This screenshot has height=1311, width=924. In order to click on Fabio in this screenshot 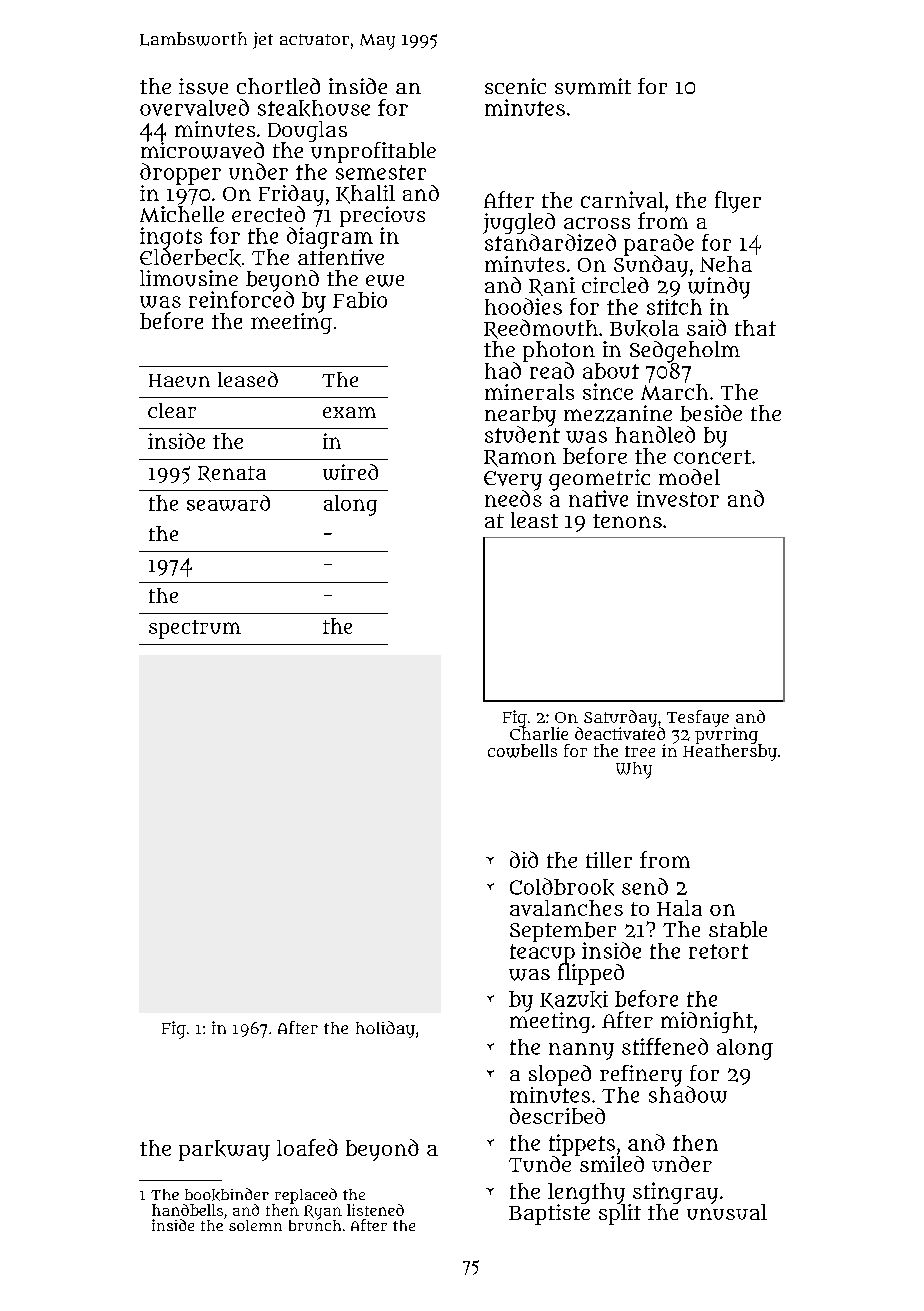, I will do `click(360, 300)`.
